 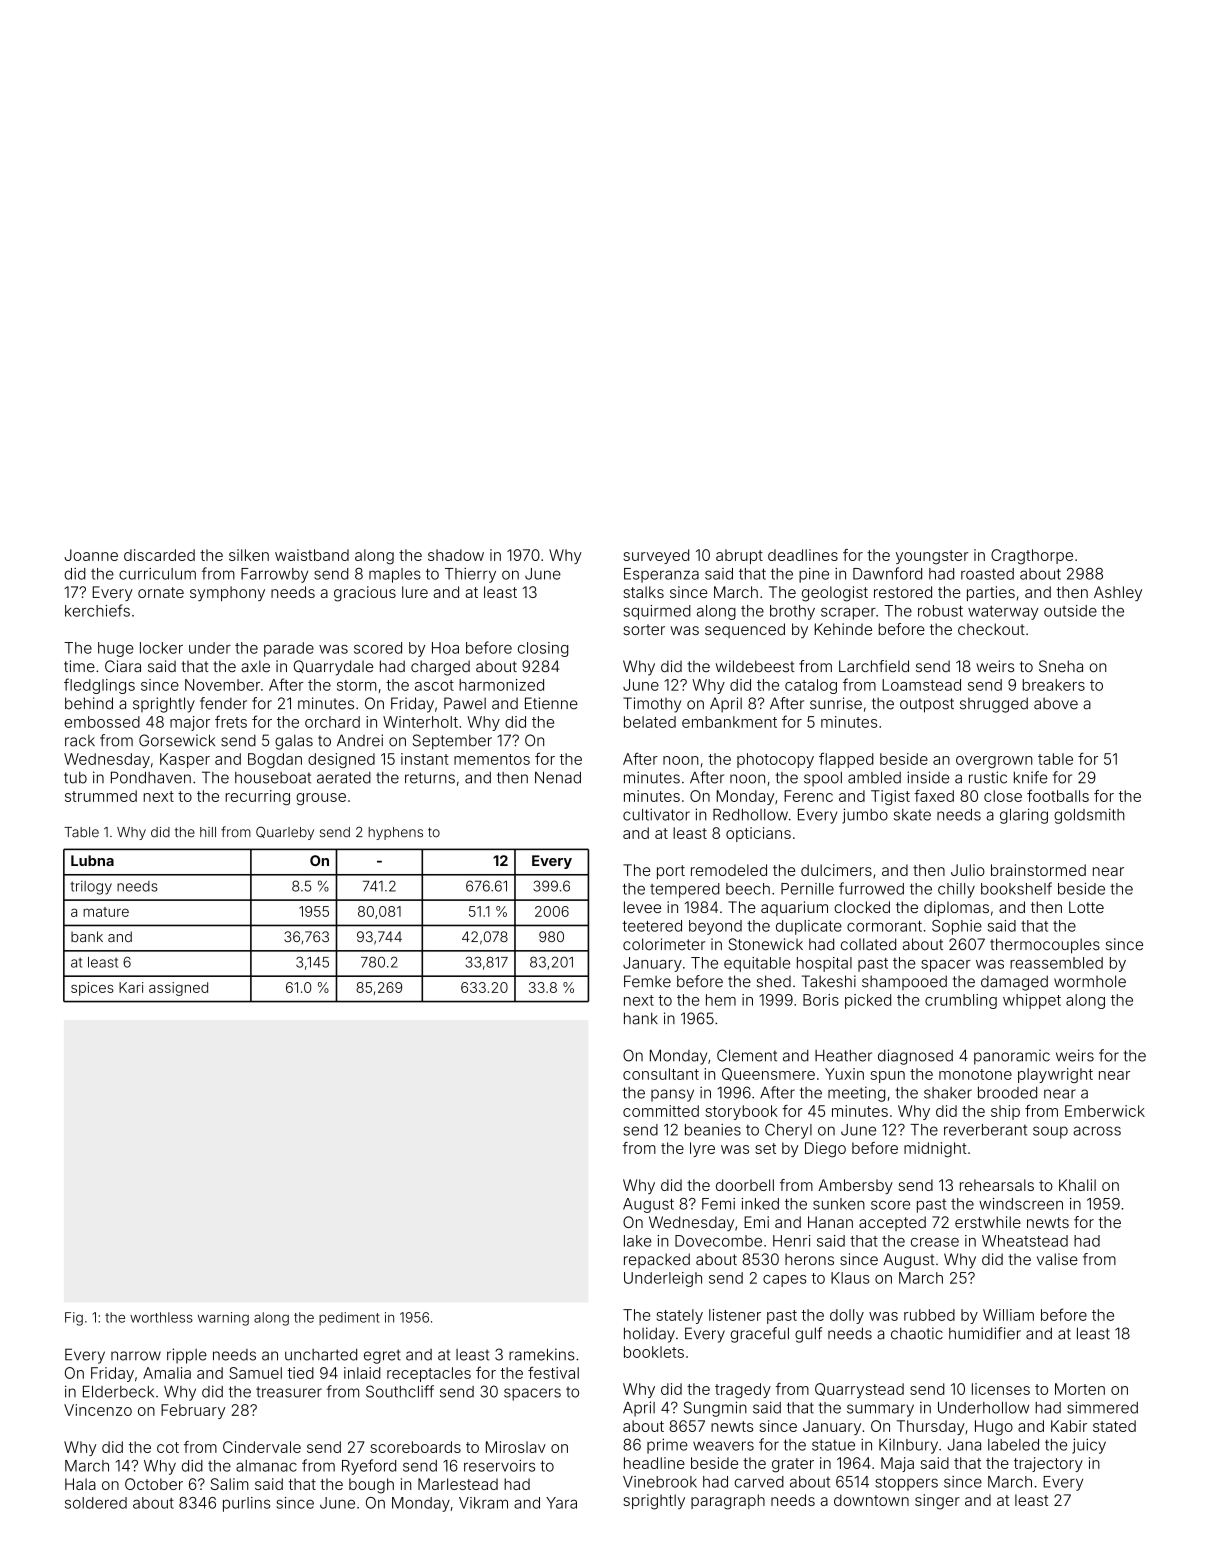 What do you see at coordinates (650, 722) in the document?
I see `belated` at bounding box center [650, 722].
